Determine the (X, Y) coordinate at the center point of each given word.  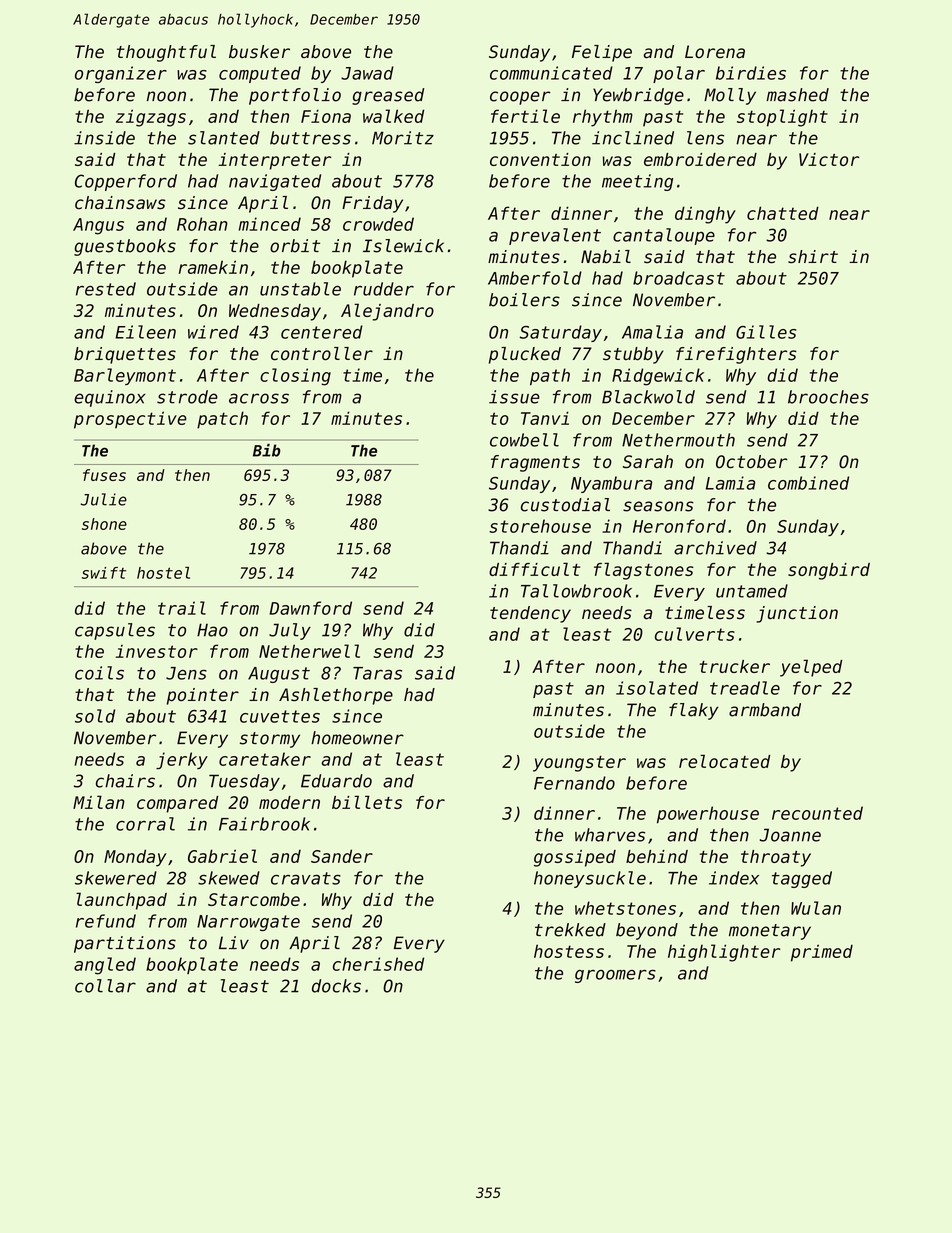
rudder (384, 289)
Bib (267, 450)
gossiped (575, 858)
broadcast (679, 278)
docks (336, 986)
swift (104, 573)
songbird (829, 571)
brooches (828, 397)
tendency (530, 614)
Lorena (715, 52)
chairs (125, 781)
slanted (224, 138)
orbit (295, 246)
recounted (817, 813)
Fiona (326, 116)
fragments (535, 463)
